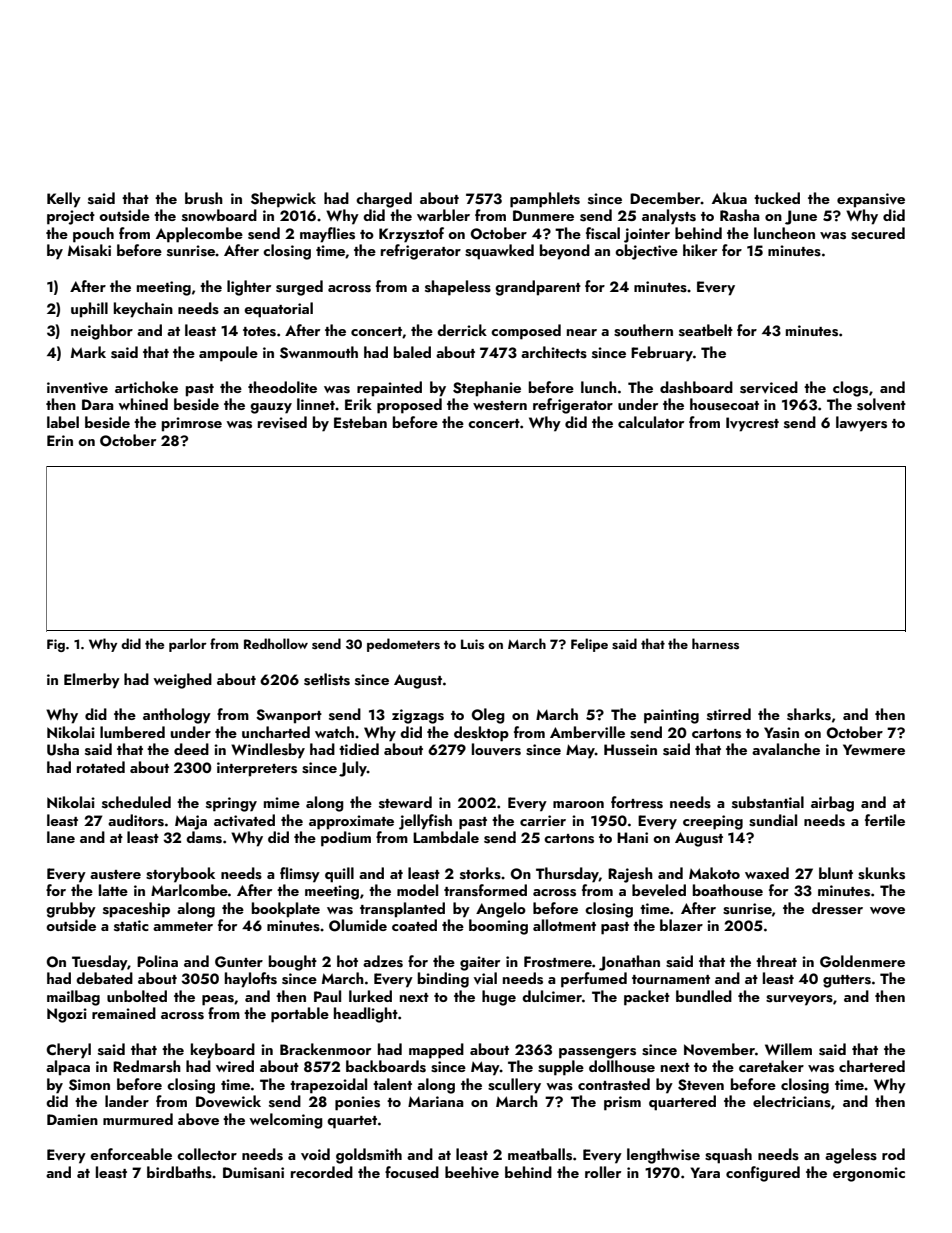 The width and height of the screenshot is (952, 1233). I want to click on enforceable, so click(131, 1154).
